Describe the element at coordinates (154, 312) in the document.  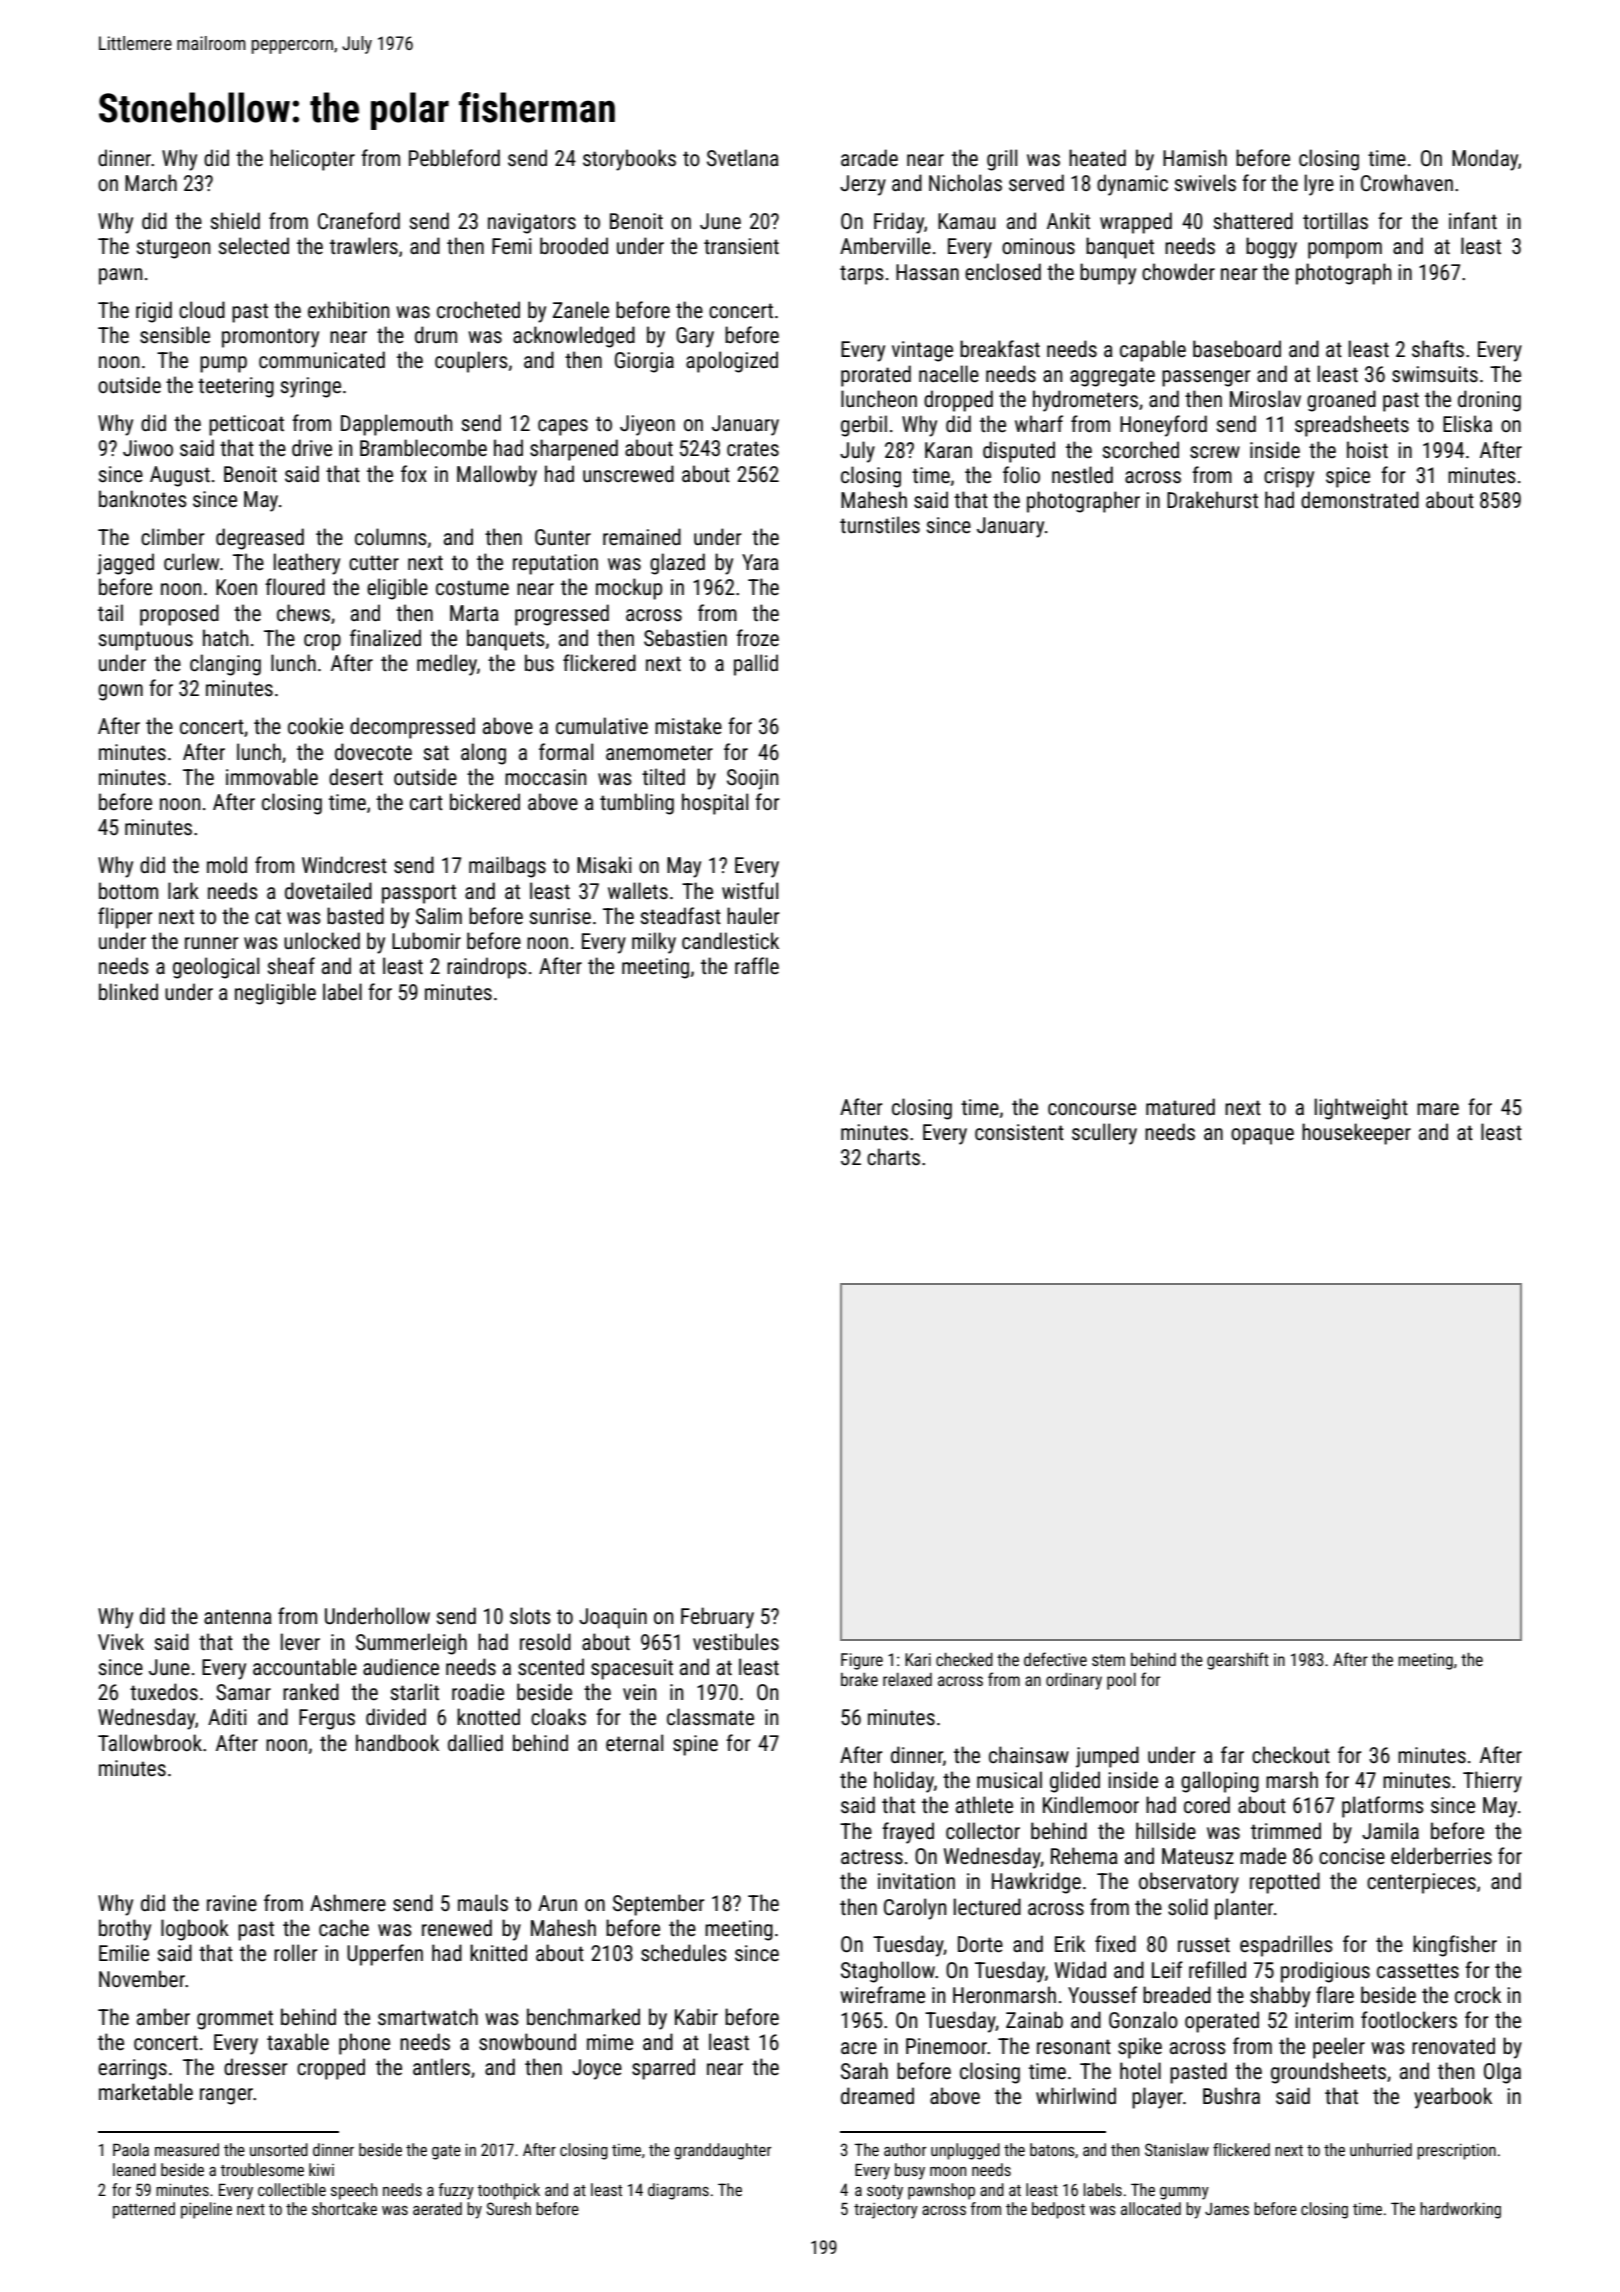
I see `rigid` at that location.
